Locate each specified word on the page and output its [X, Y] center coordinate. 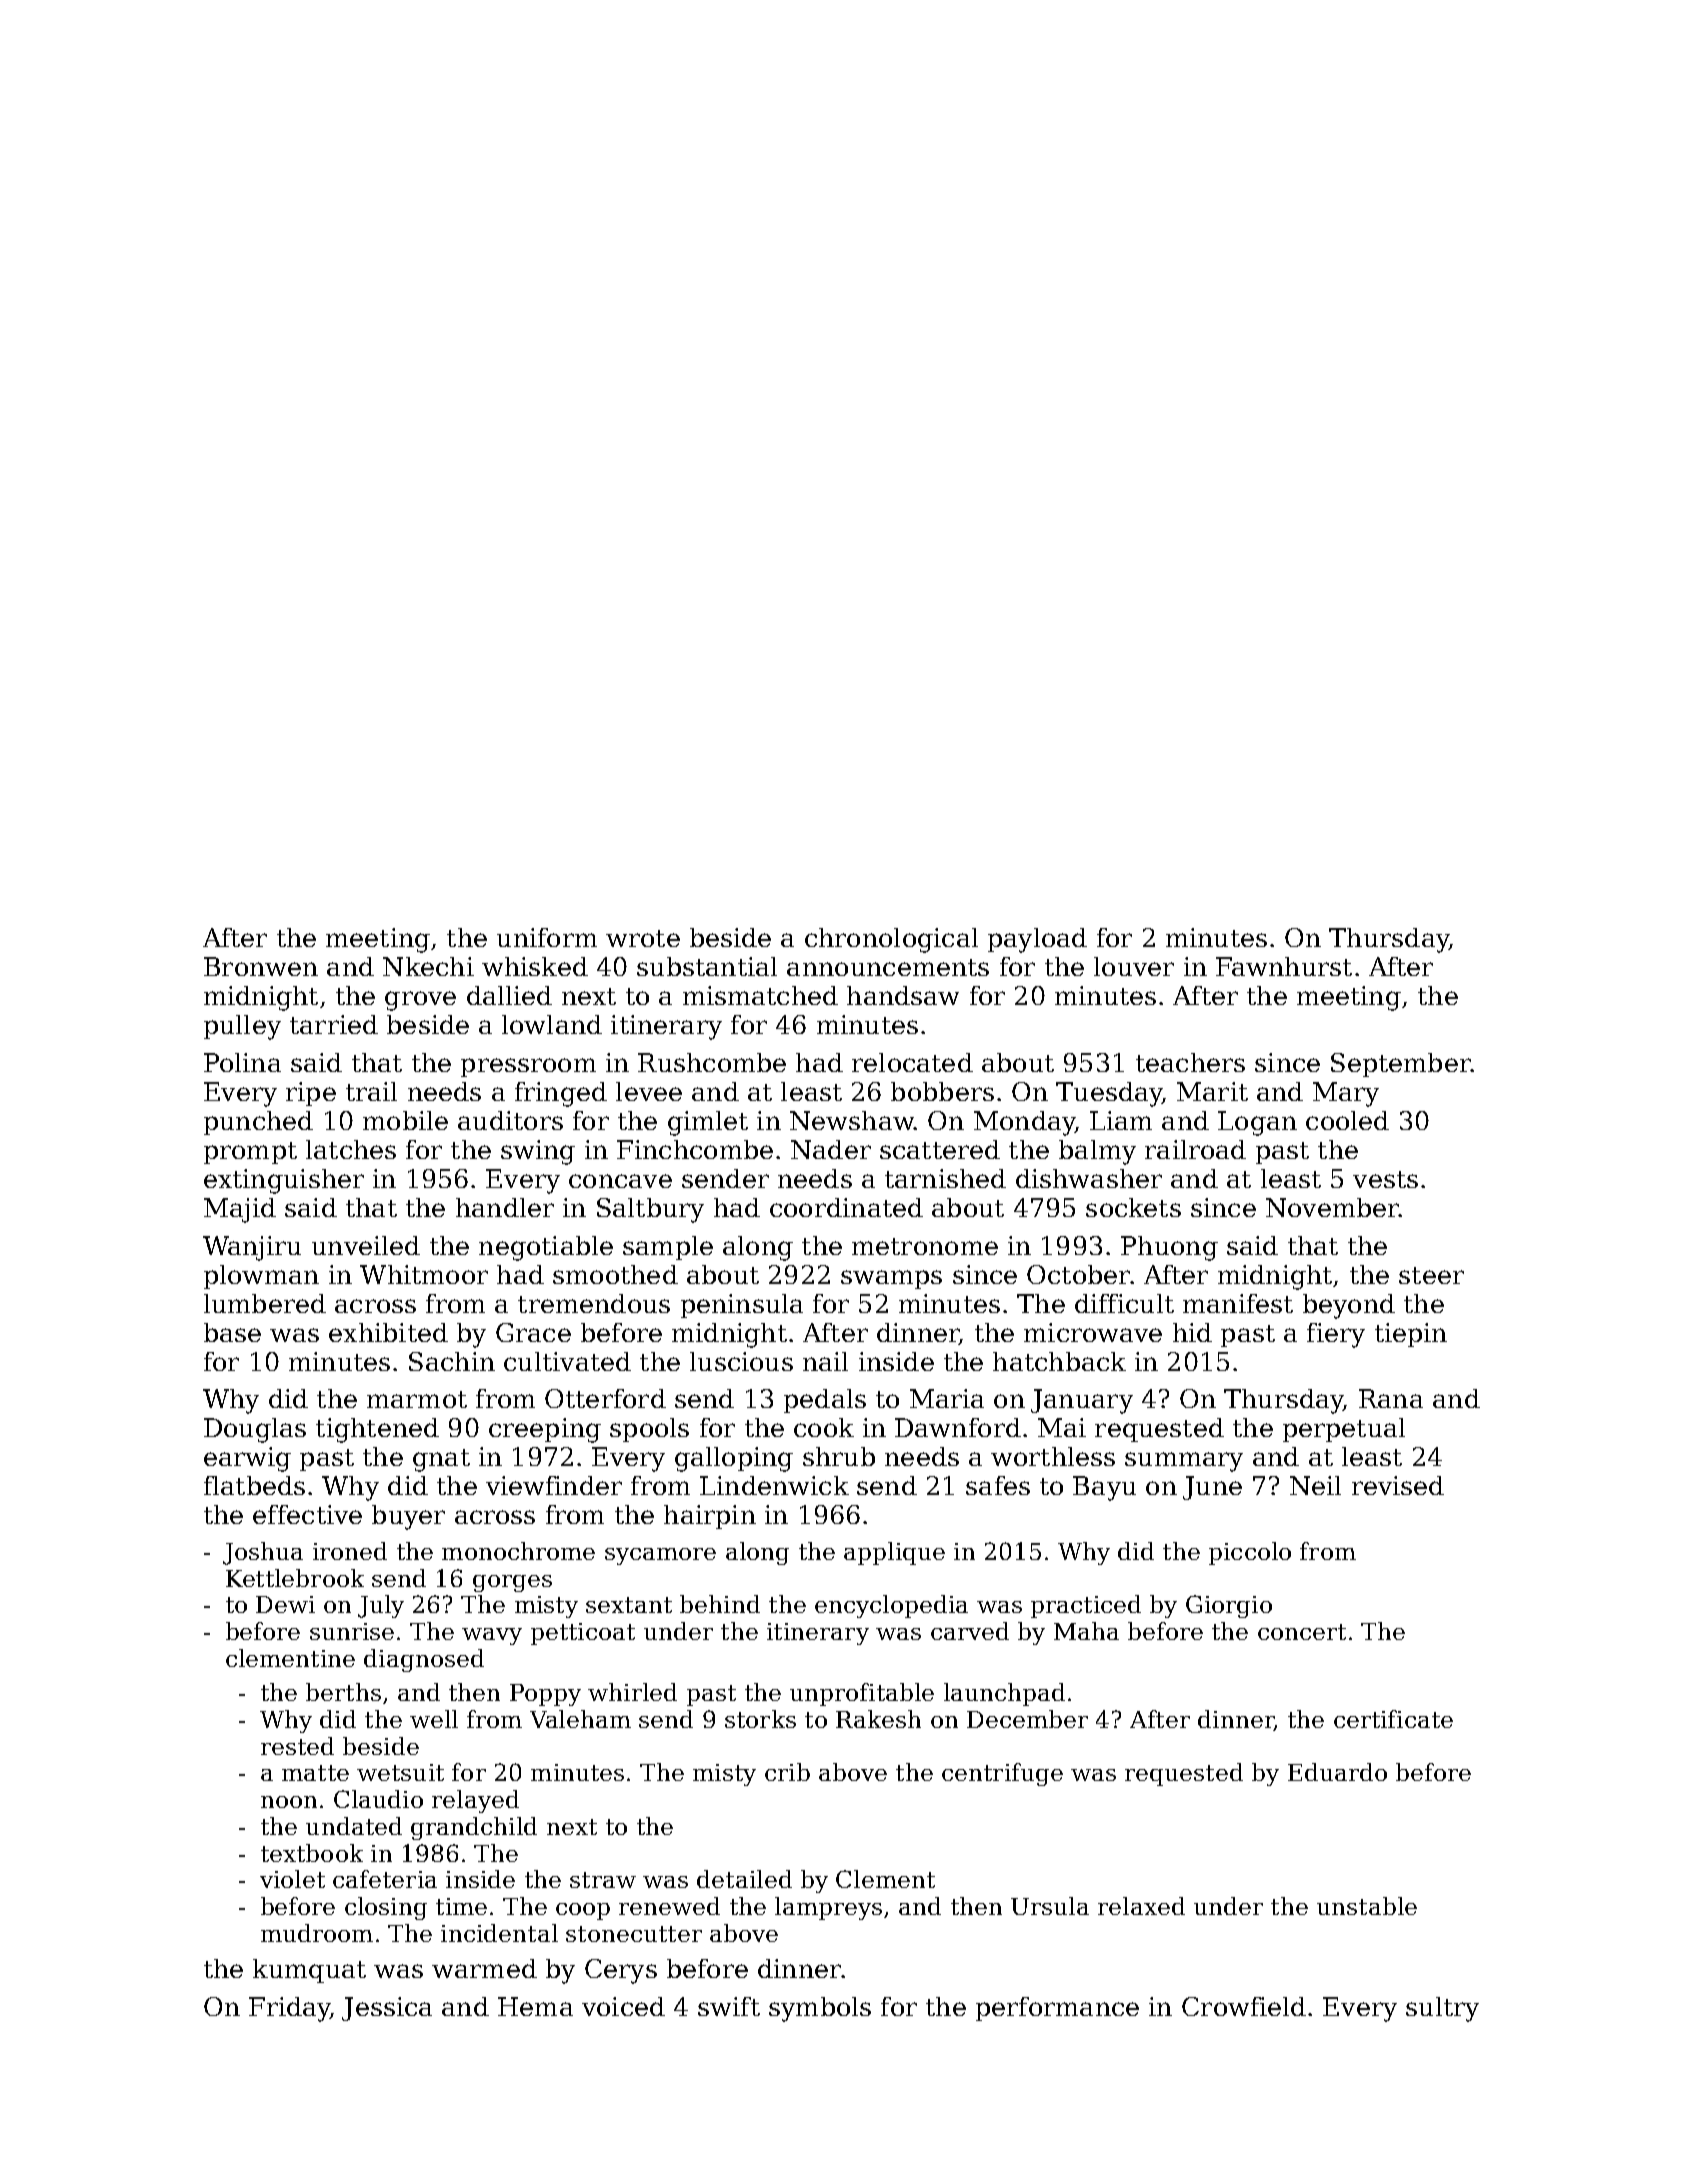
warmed [484, 1968]
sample [668, 1248]
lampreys [828, 1908]
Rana [1391, 1398]
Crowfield [1244, 2006]
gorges [512, 1583]
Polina [242, 1062]
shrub [839, 1456]
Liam [1121, 1120]
